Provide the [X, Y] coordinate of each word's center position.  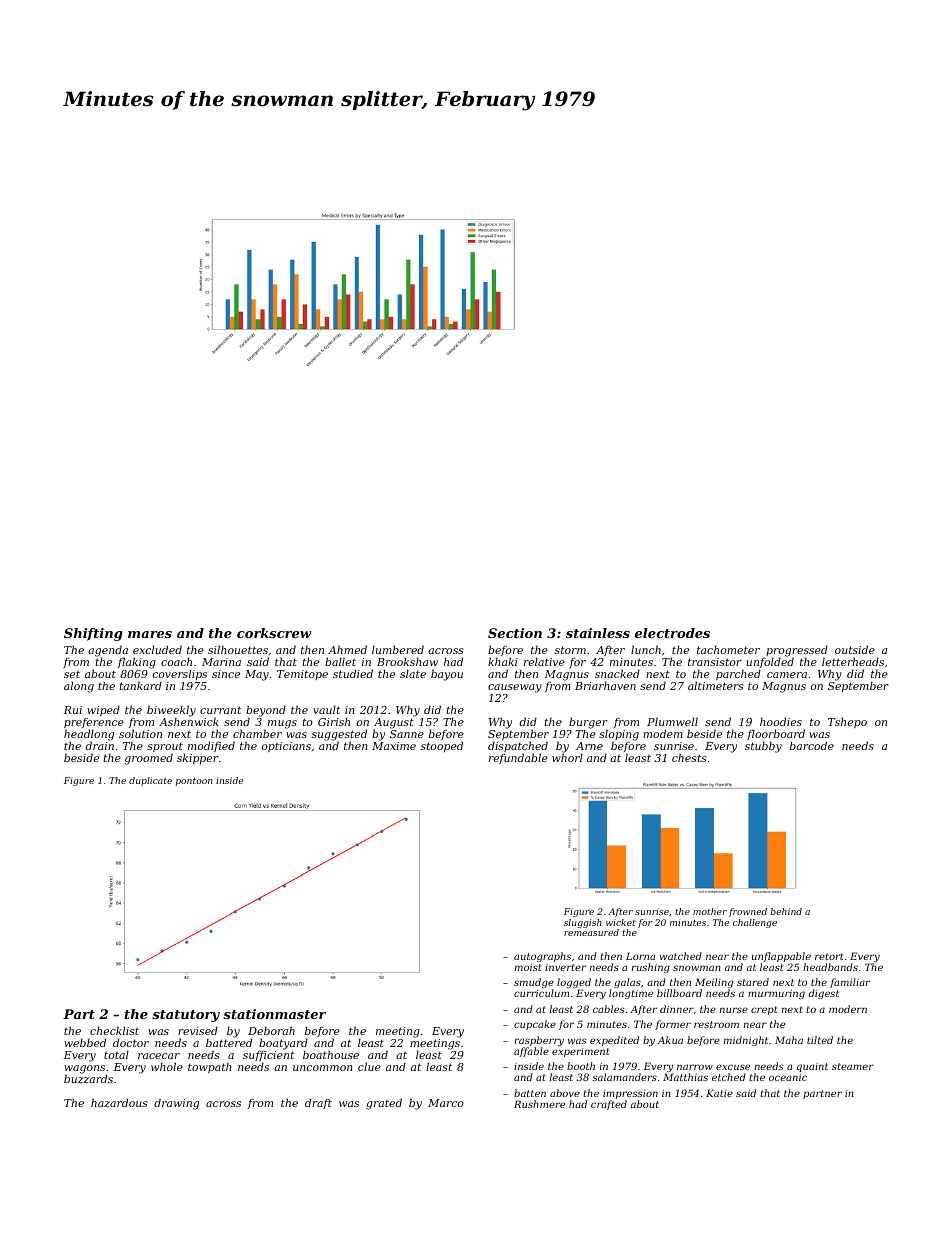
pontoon [194, 782]
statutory [186, 1016]
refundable [518, 758]
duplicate [150, 781]
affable [531, 1052]
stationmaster [274, 1014]
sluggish [583, 923]
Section [515, 633]
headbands [830, 967]
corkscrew [274, 633]
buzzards [88, 1079]
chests [689, 757]
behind [786, 911]
